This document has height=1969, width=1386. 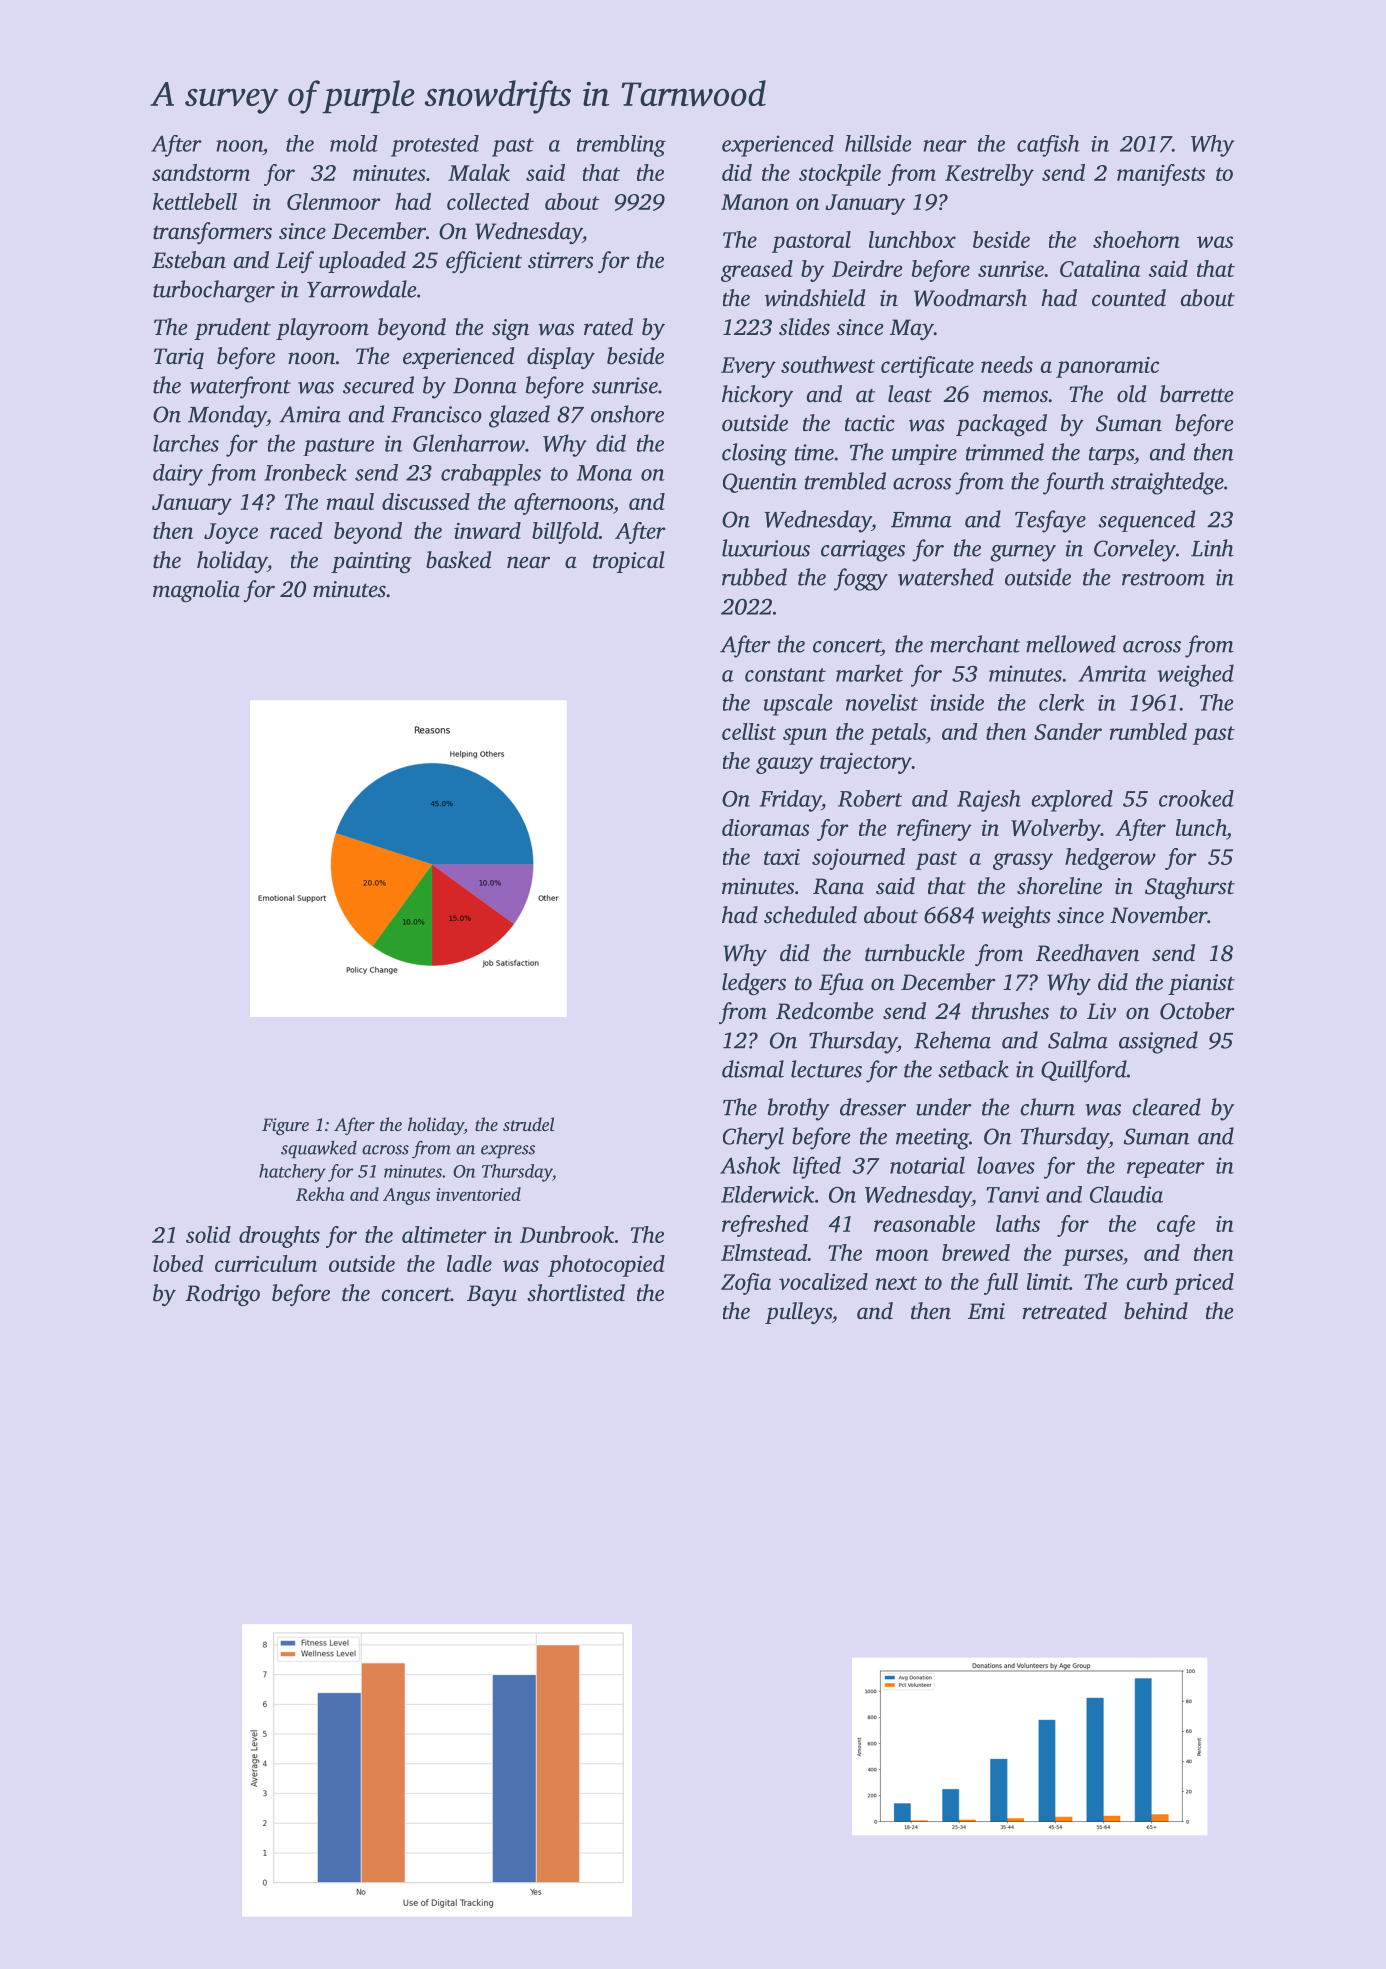 I want to click on gurney, so click(x=1023, y=553).
